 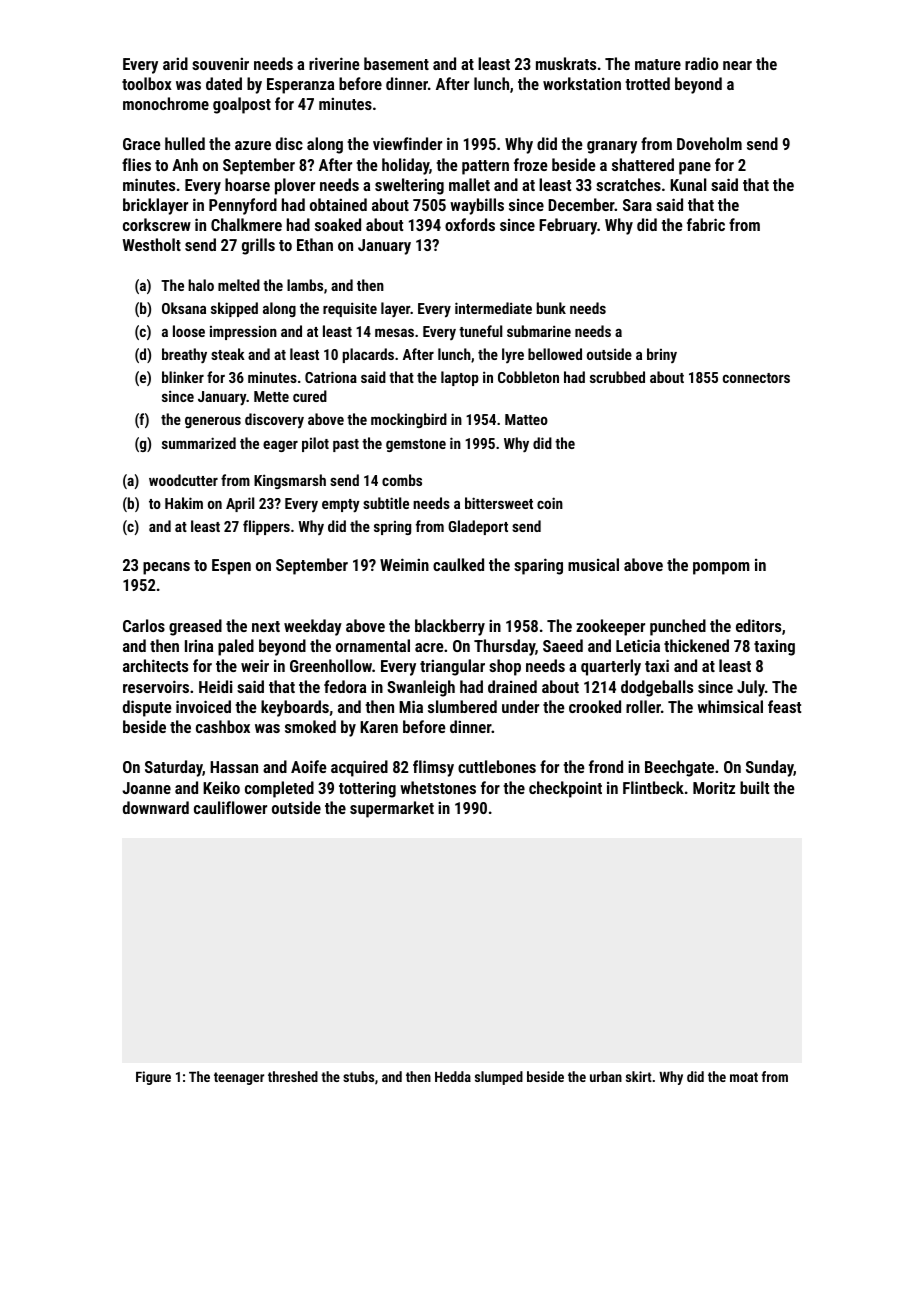 I want to click on stubs, so click(x=358, y=1076).
